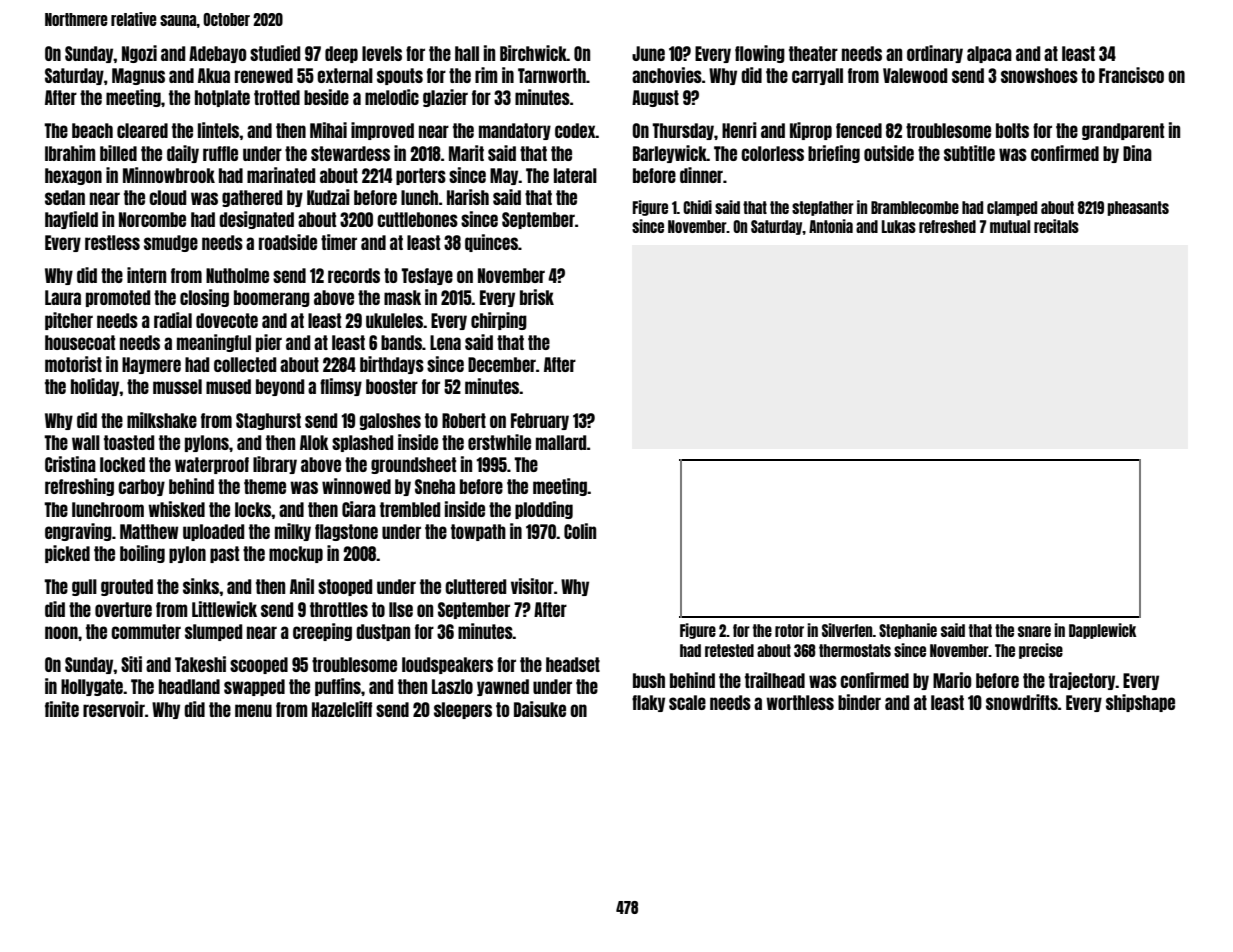 The image size is (1233, 952). What do you see at coordinates (475, 586) in the screenshot?
I see `cluttered` at bounding box center [475, 586].
